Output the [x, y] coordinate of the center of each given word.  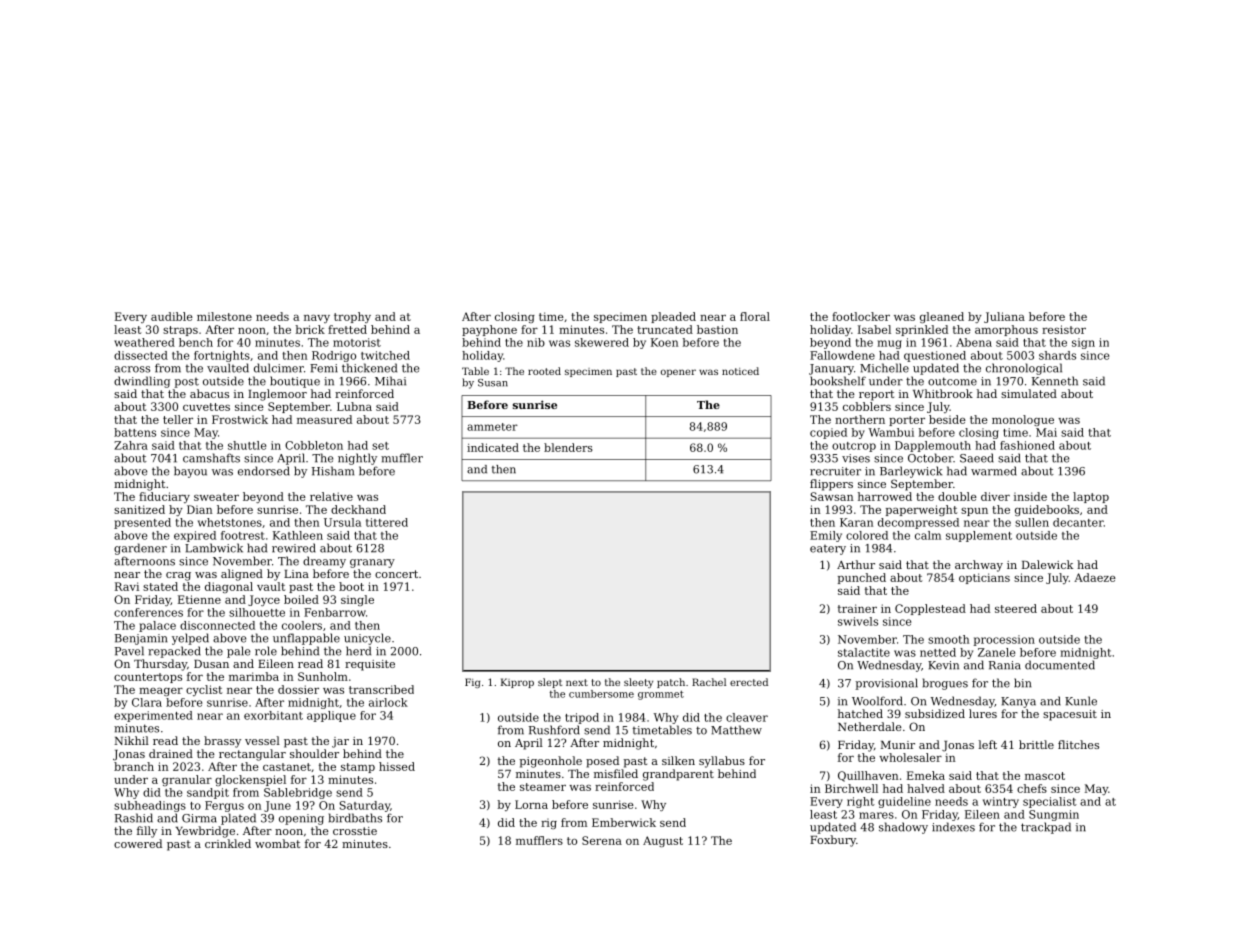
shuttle [247, 445]
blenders [568, 447]
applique [331, 716]
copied [828, 433]
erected [749, 682]
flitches [1078, 744]
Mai [1046, 432]
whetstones [230, 522]
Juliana [1004, 317]
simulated [1029, 393]
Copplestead [930, 609]
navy [317, 319]
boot [351, 586]
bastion [717, 329]
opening [301, 819]
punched [862, 578]
